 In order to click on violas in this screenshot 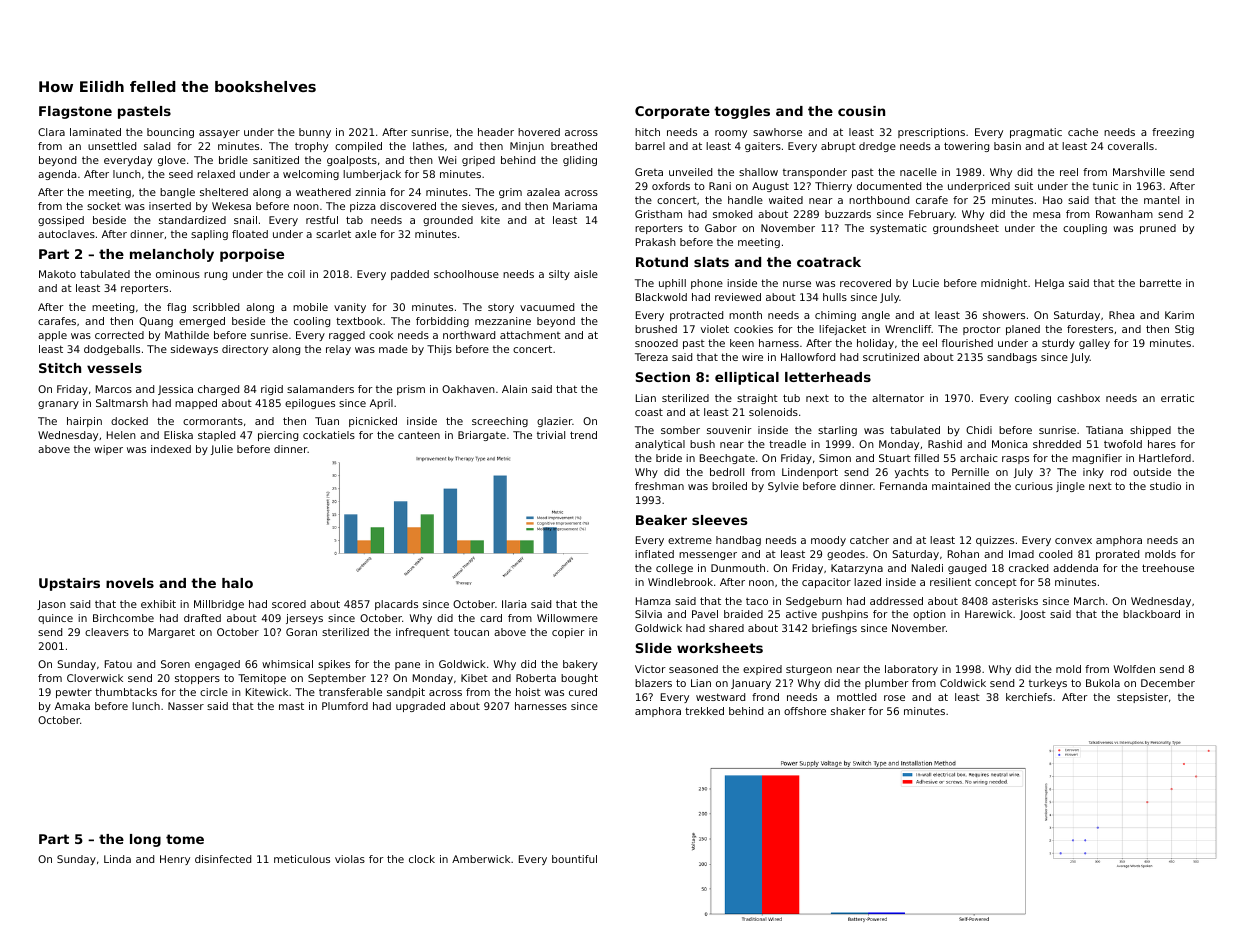, I will do `click(350, 859)`.
